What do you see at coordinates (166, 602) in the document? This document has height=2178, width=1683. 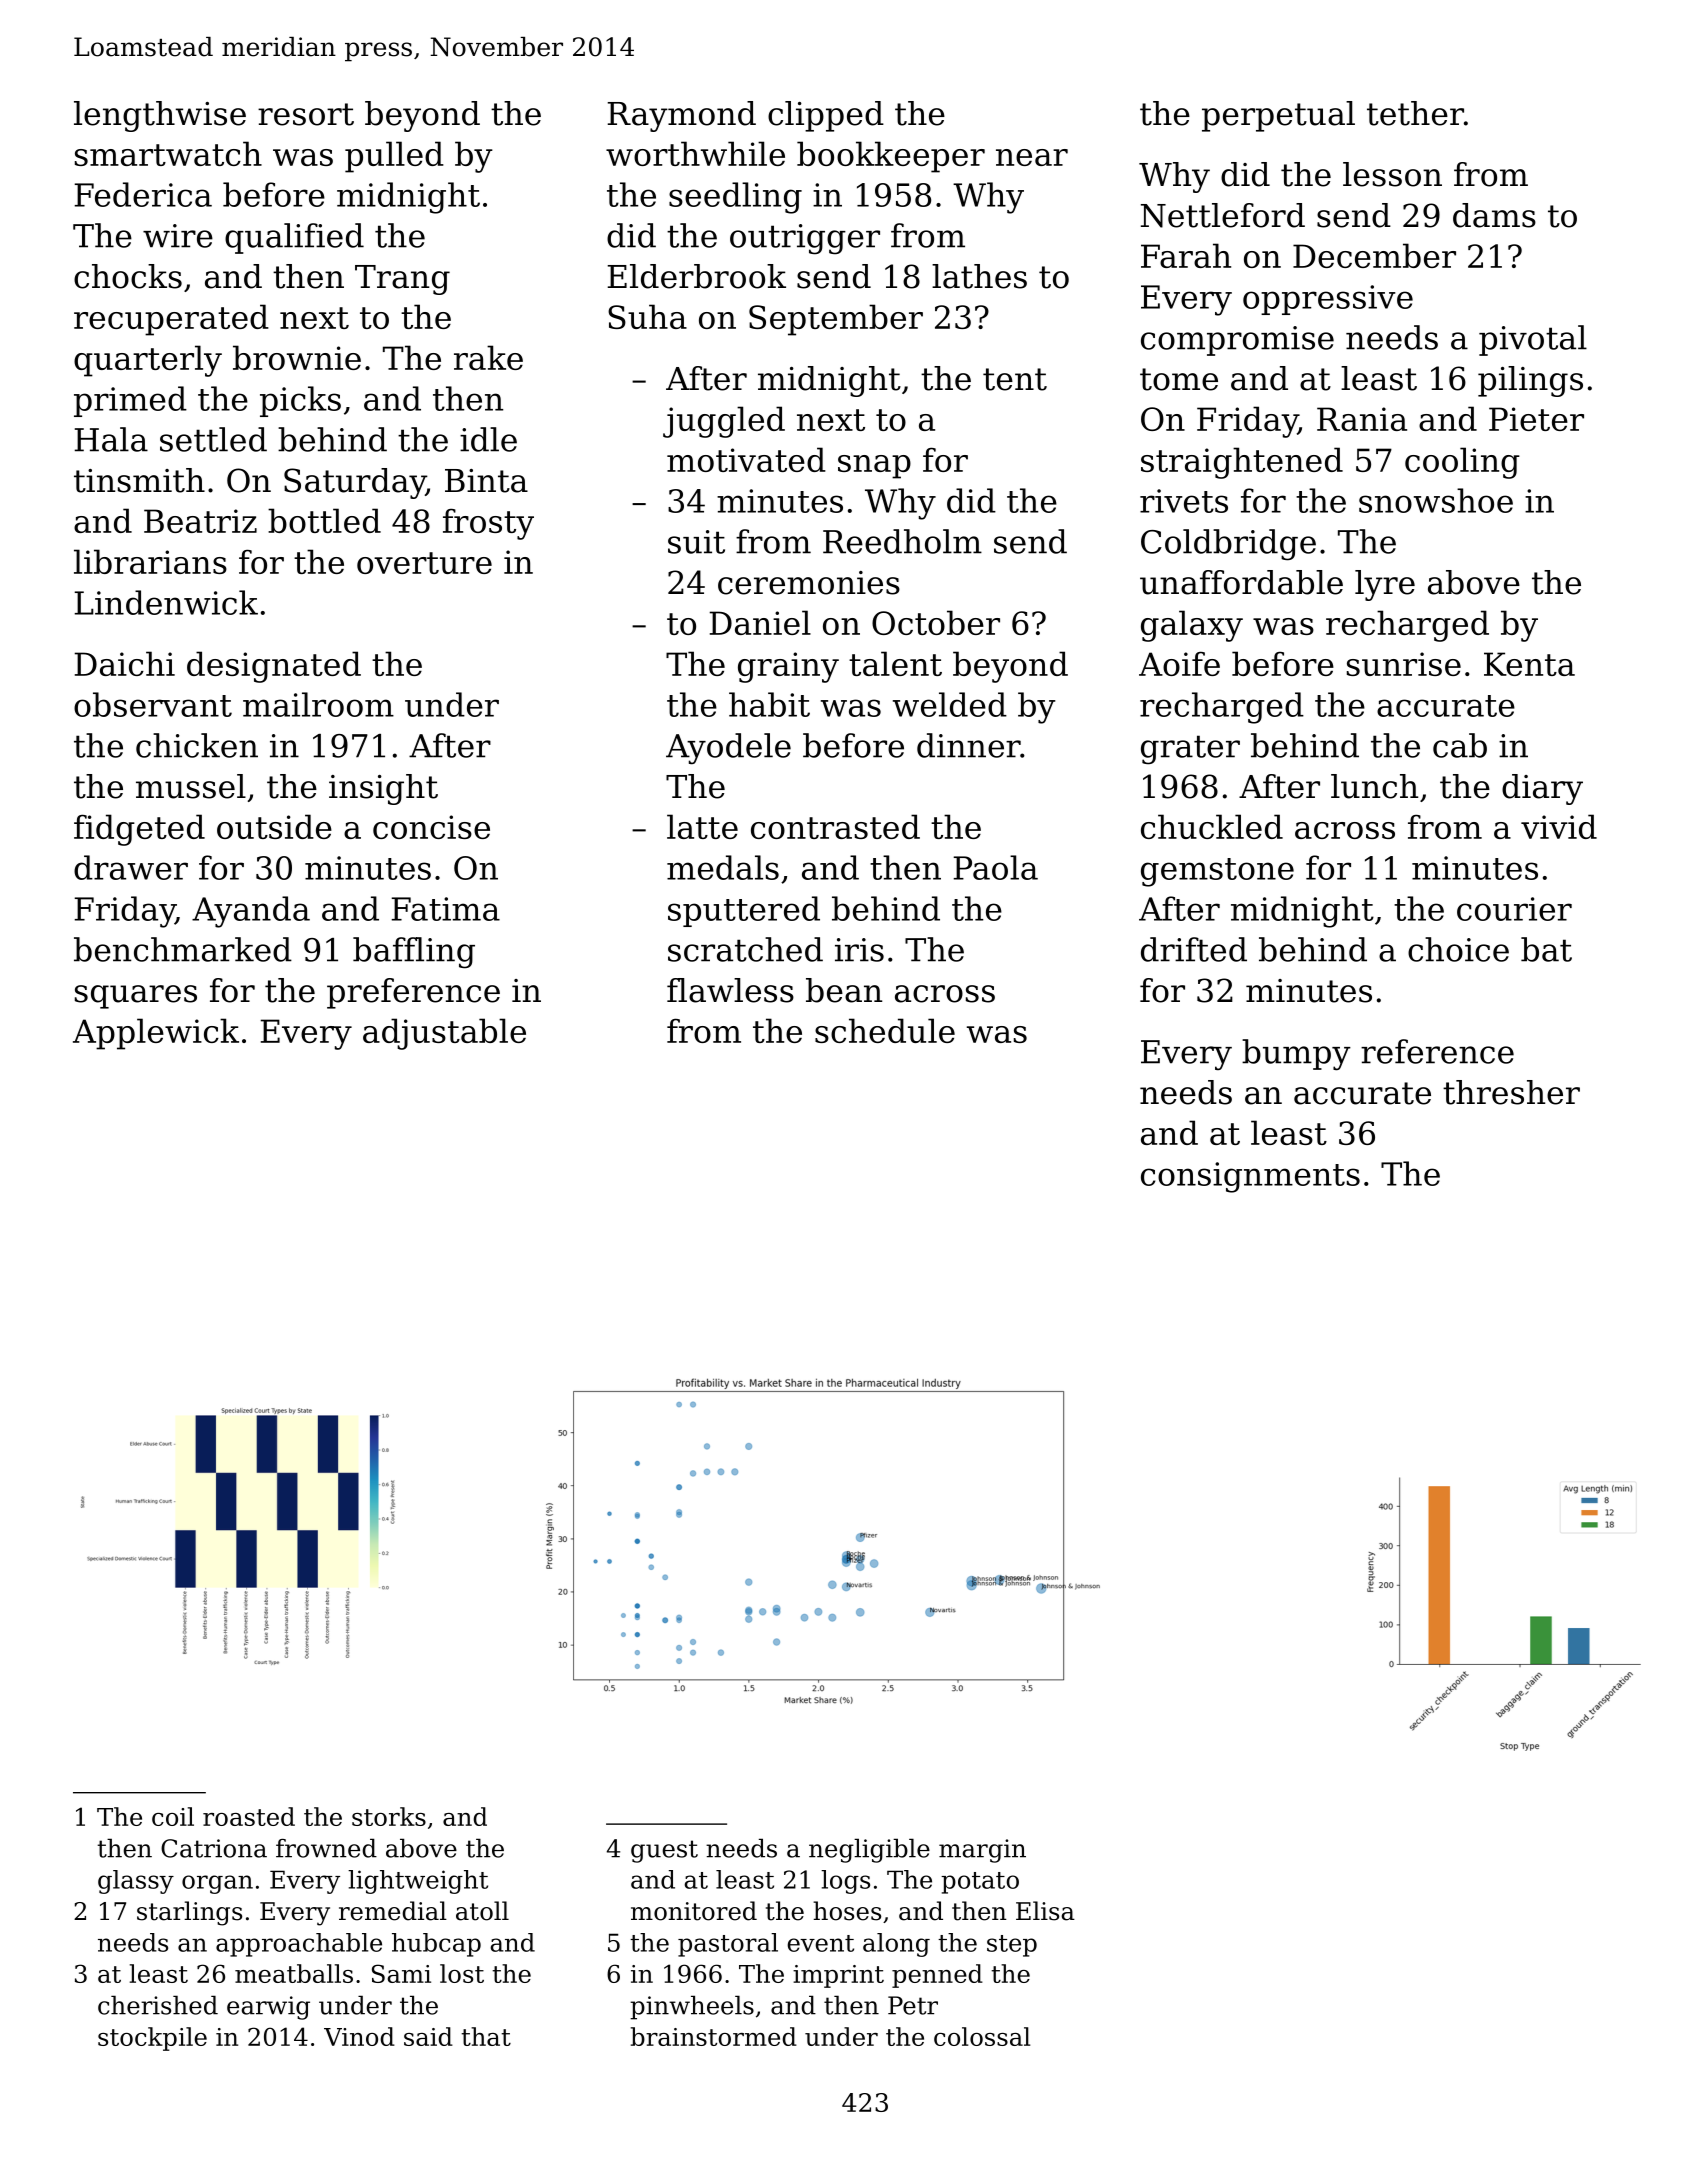 I see `Lindenwick` at bounding box center [166, 602].
